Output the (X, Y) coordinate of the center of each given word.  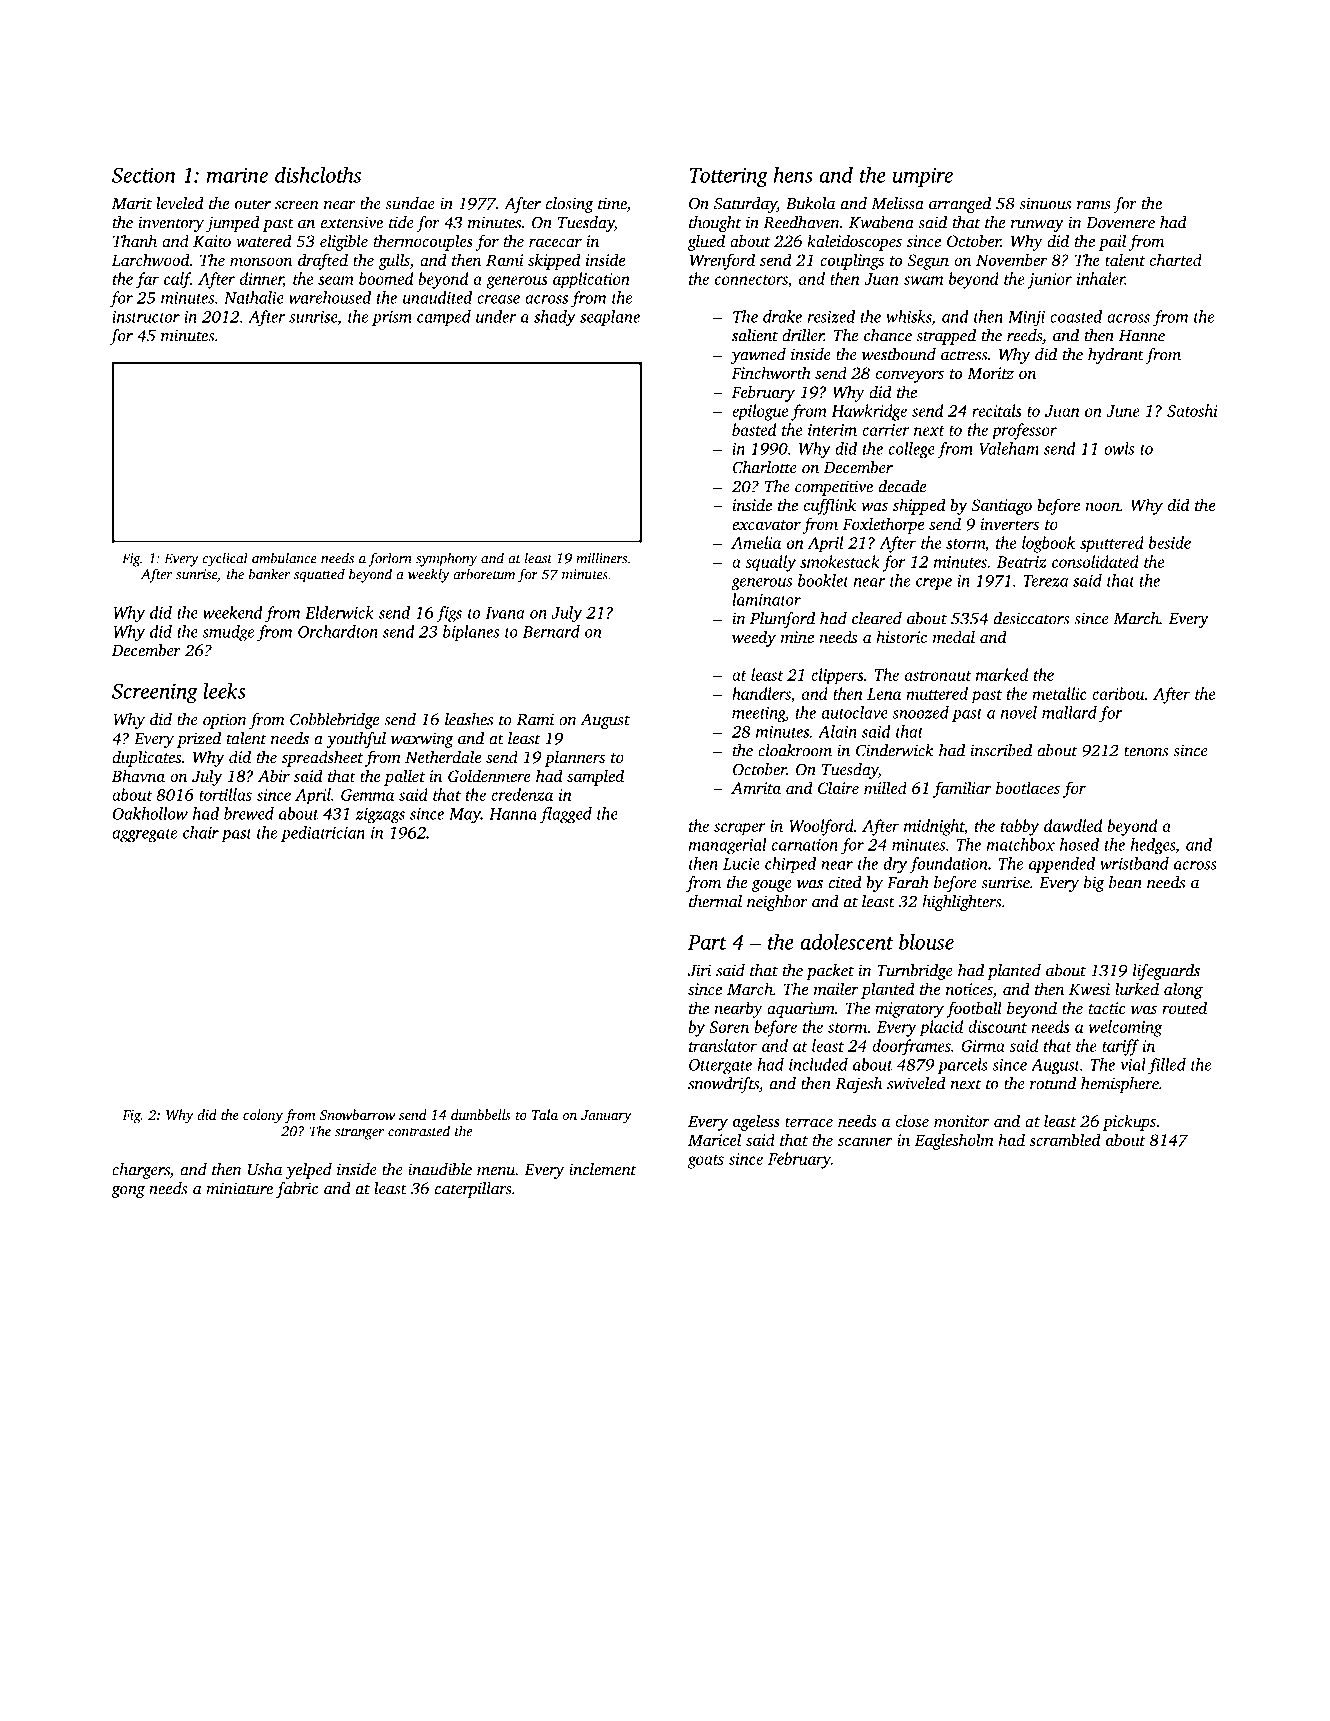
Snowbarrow (357, 1114)
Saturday (745, 205)
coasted (1076, 316)
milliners (601, 558)
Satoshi (1192, 410)
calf (177, 280)
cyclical (225, 559)
